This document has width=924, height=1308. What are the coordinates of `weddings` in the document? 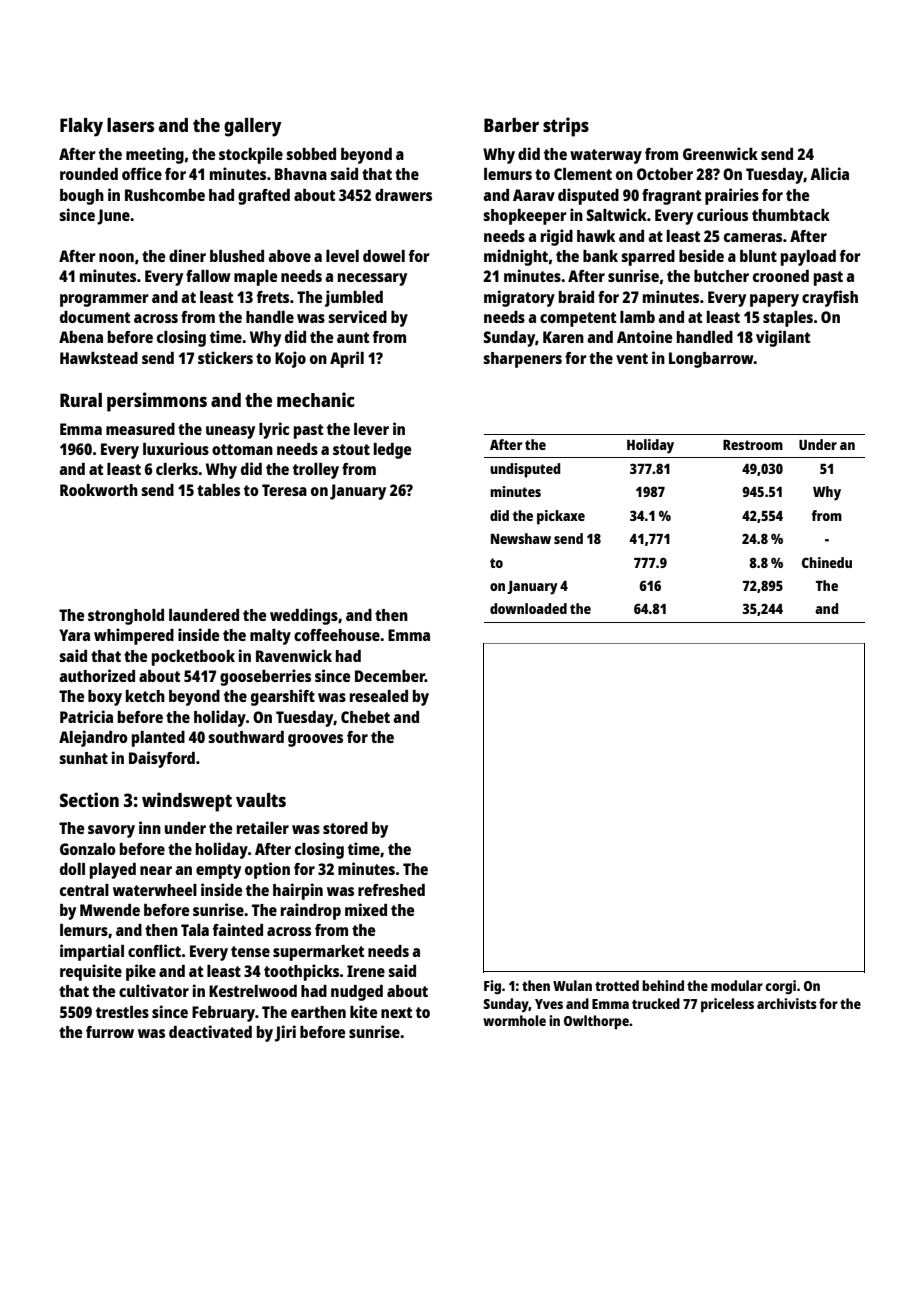 It's located at (304, 616).
